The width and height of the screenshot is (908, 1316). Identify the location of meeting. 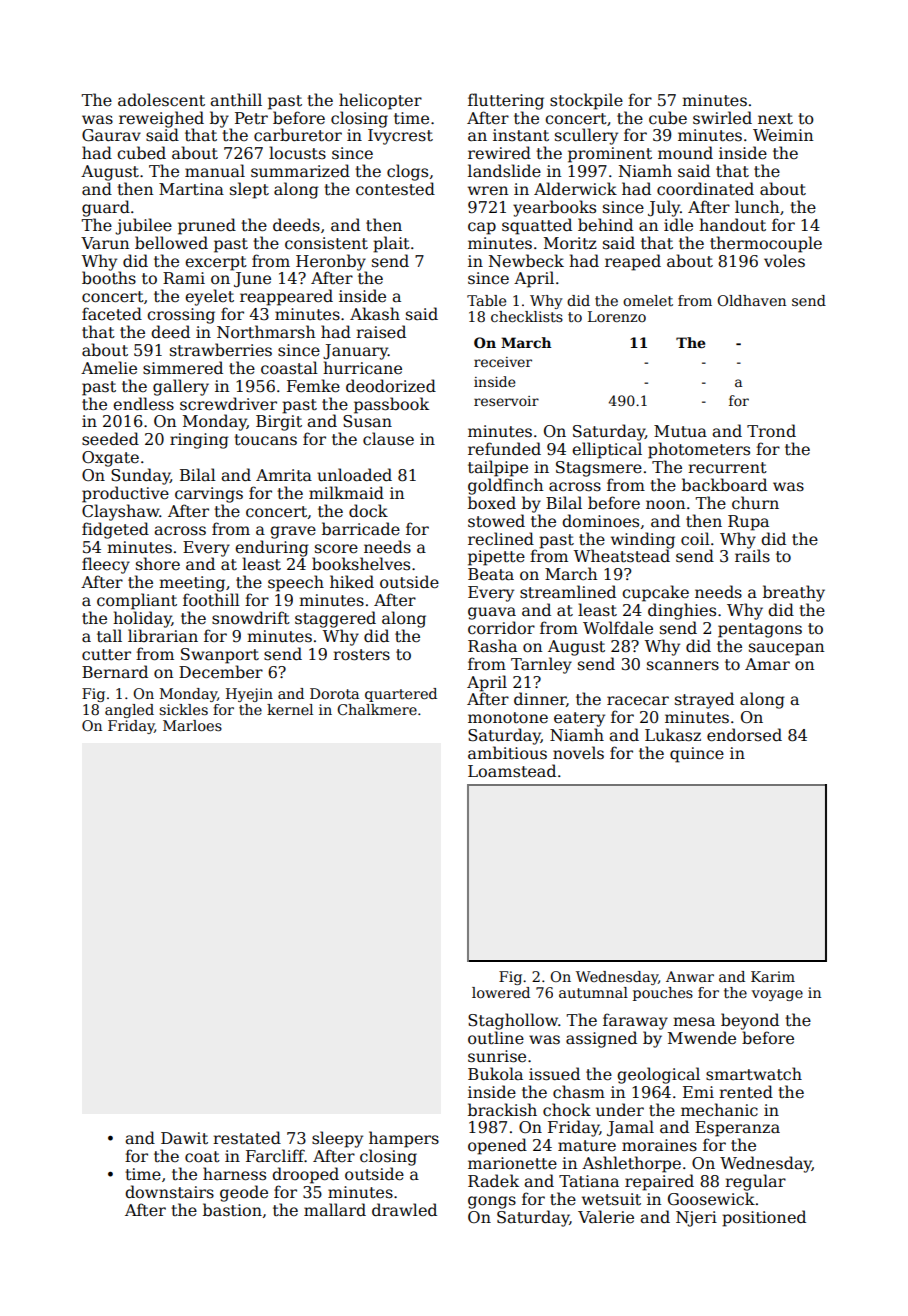
(192, 584).
